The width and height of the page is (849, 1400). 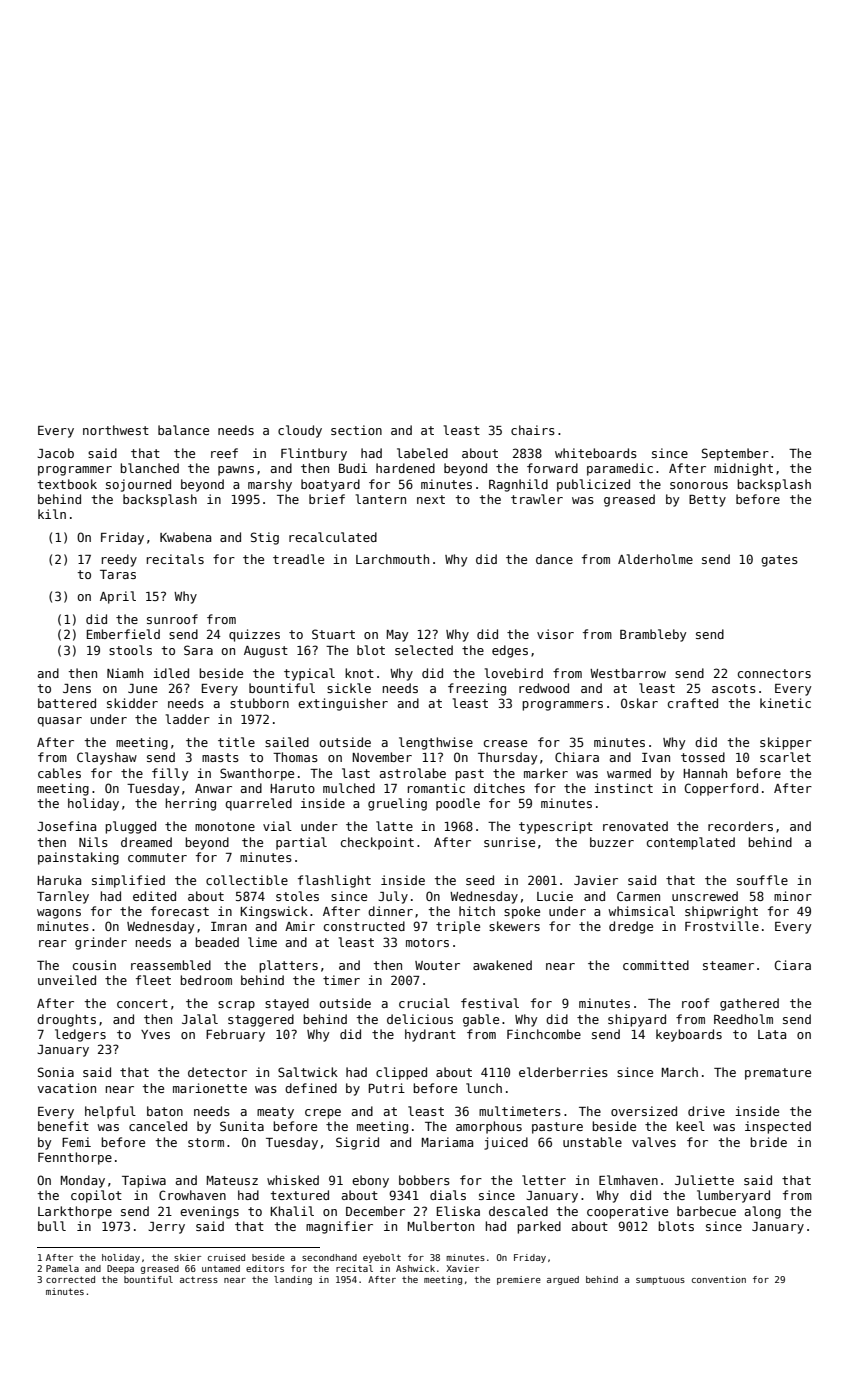 What do you see at coordinates (689, 1035) in the page?
I see `keyboards` at bounding box center [689, 1035].
